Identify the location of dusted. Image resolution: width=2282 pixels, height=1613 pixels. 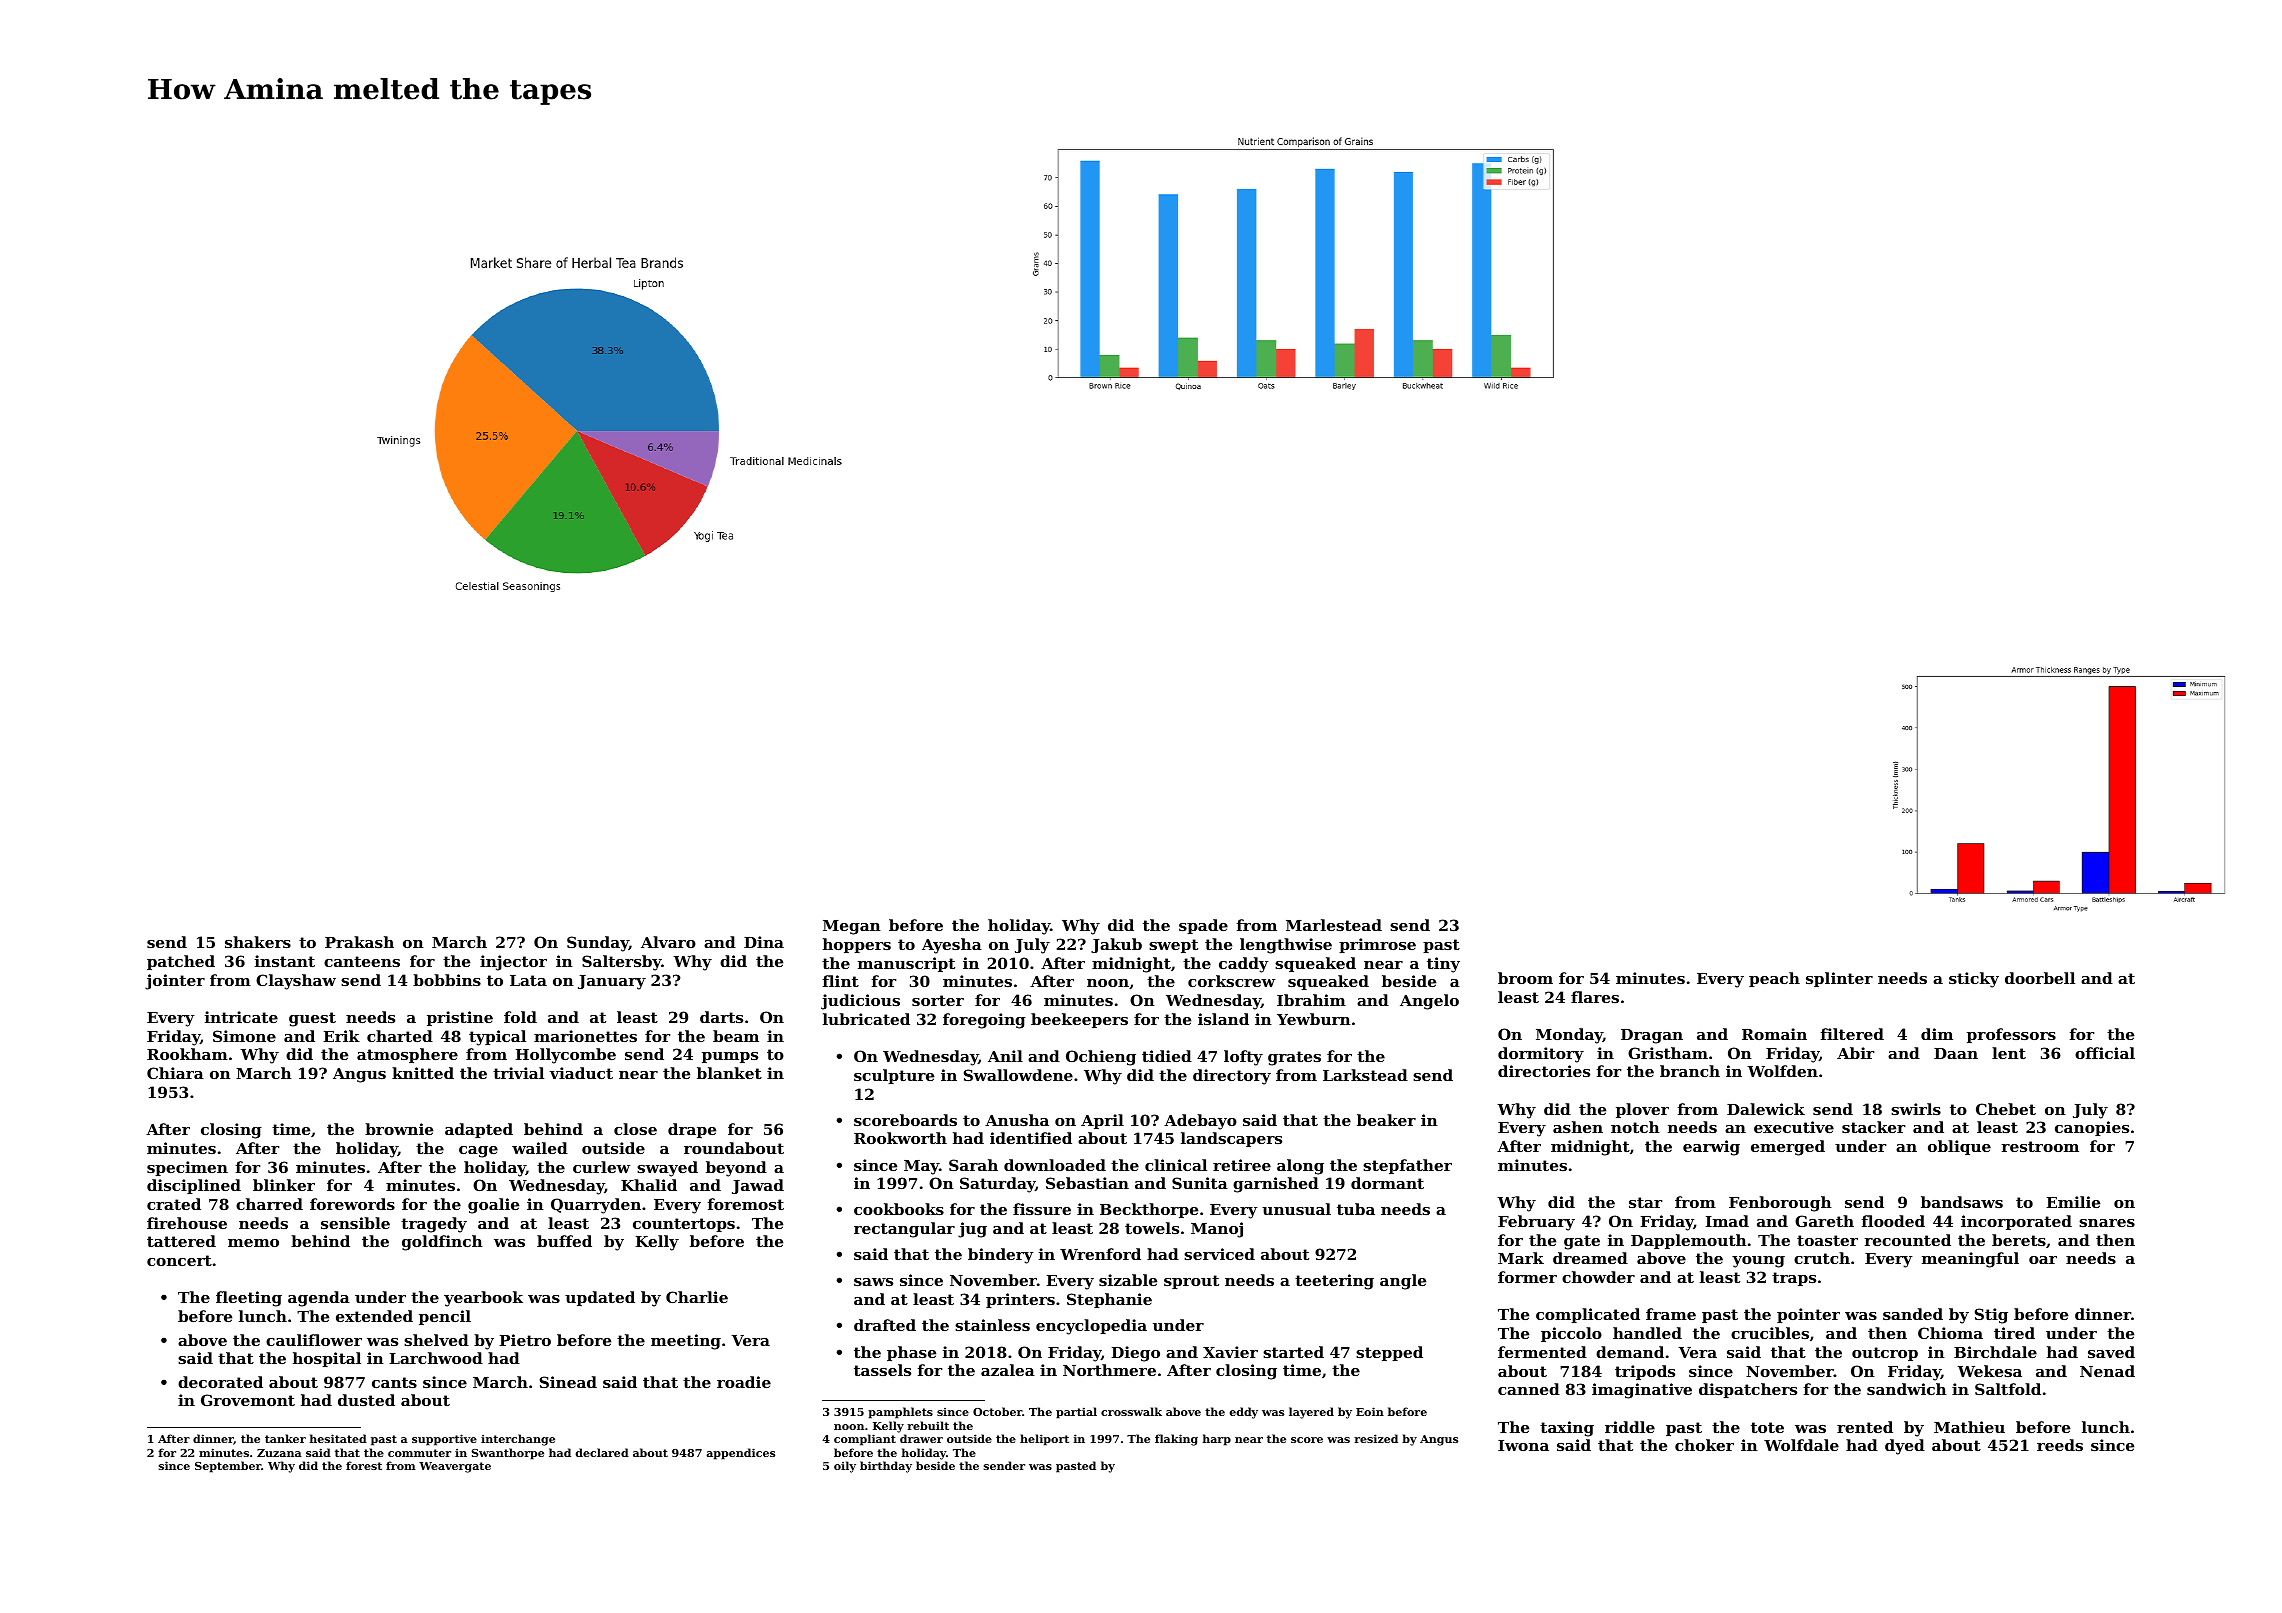
(366, 1400).
